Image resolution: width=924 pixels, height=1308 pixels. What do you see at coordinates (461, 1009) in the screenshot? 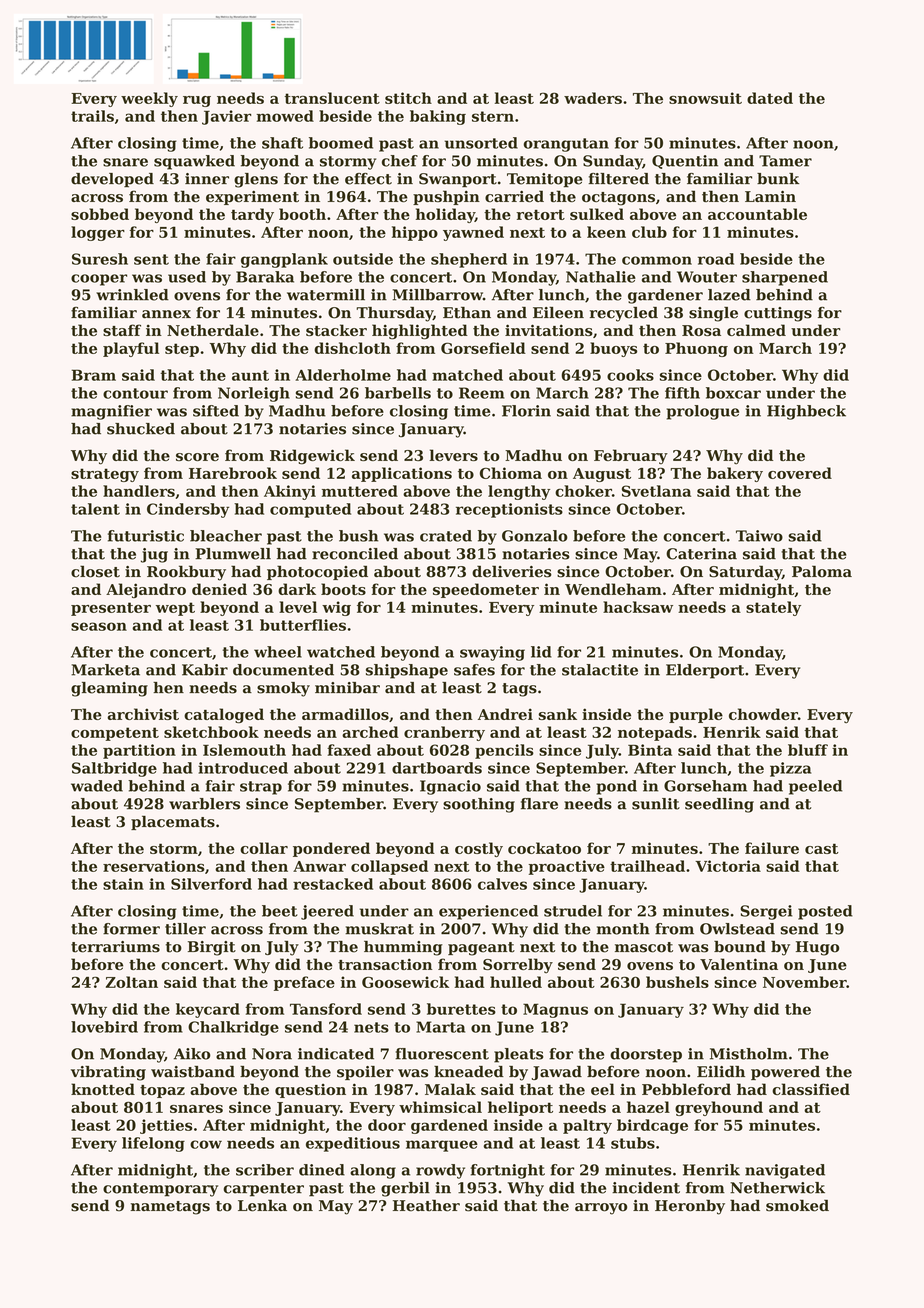
I see `burettes` at bounding box center [461, 1009].
